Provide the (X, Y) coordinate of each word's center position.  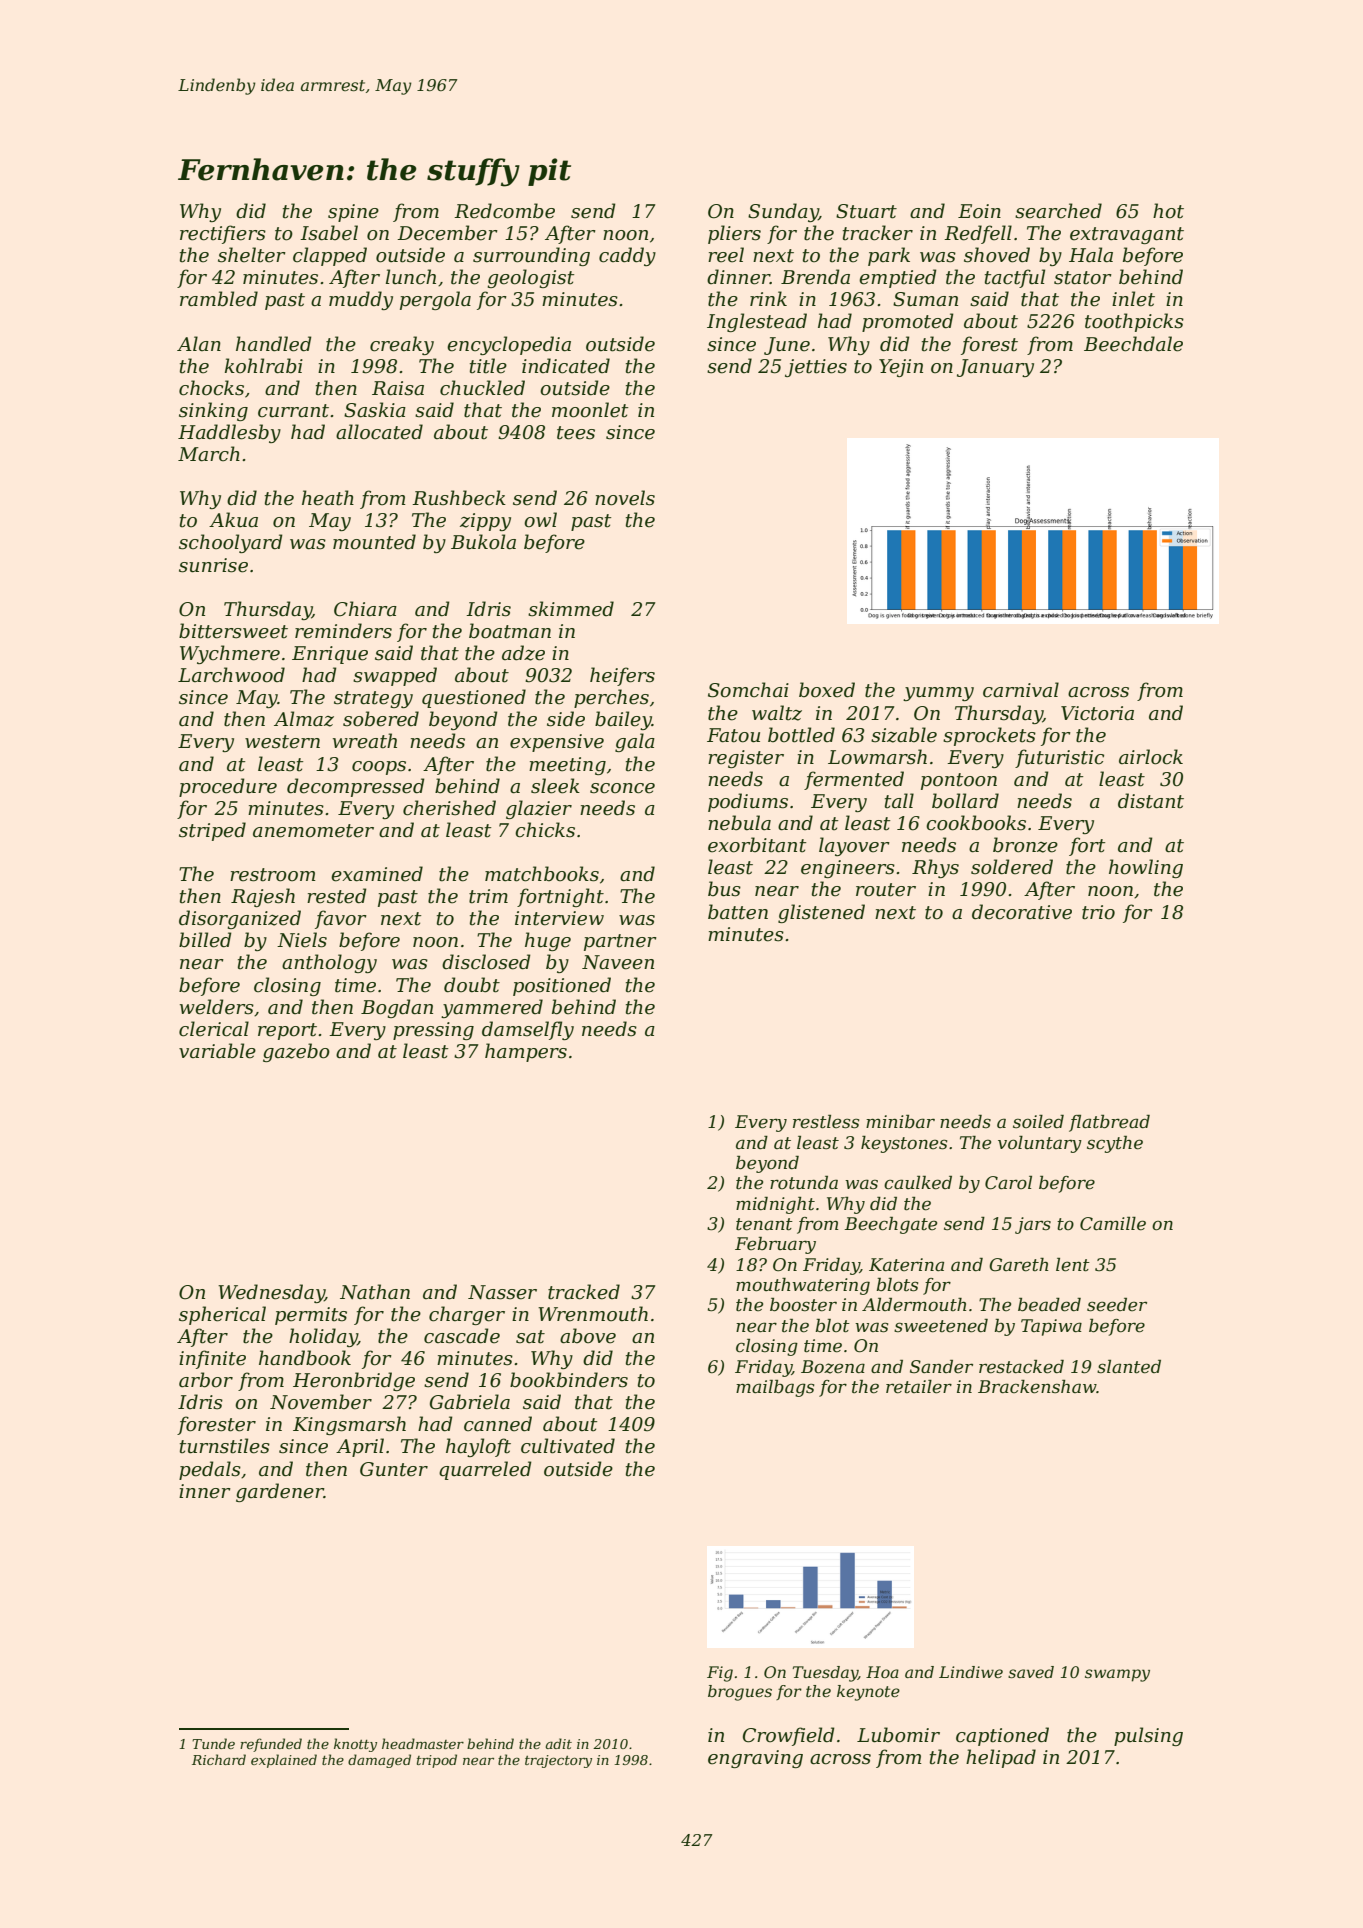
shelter (252, 255)
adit (558, 1743)
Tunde (213, 1743)
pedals (210, 1470)
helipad (1001, 1758)
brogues (740, 1693)
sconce (622, 788)
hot (1168, 211)
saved (1031, 1672)
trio (1098, 912)
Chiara (365, 609)
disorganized (240, 919)
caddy (627, 256)
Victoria (1097, 713)
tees (576, 433)
